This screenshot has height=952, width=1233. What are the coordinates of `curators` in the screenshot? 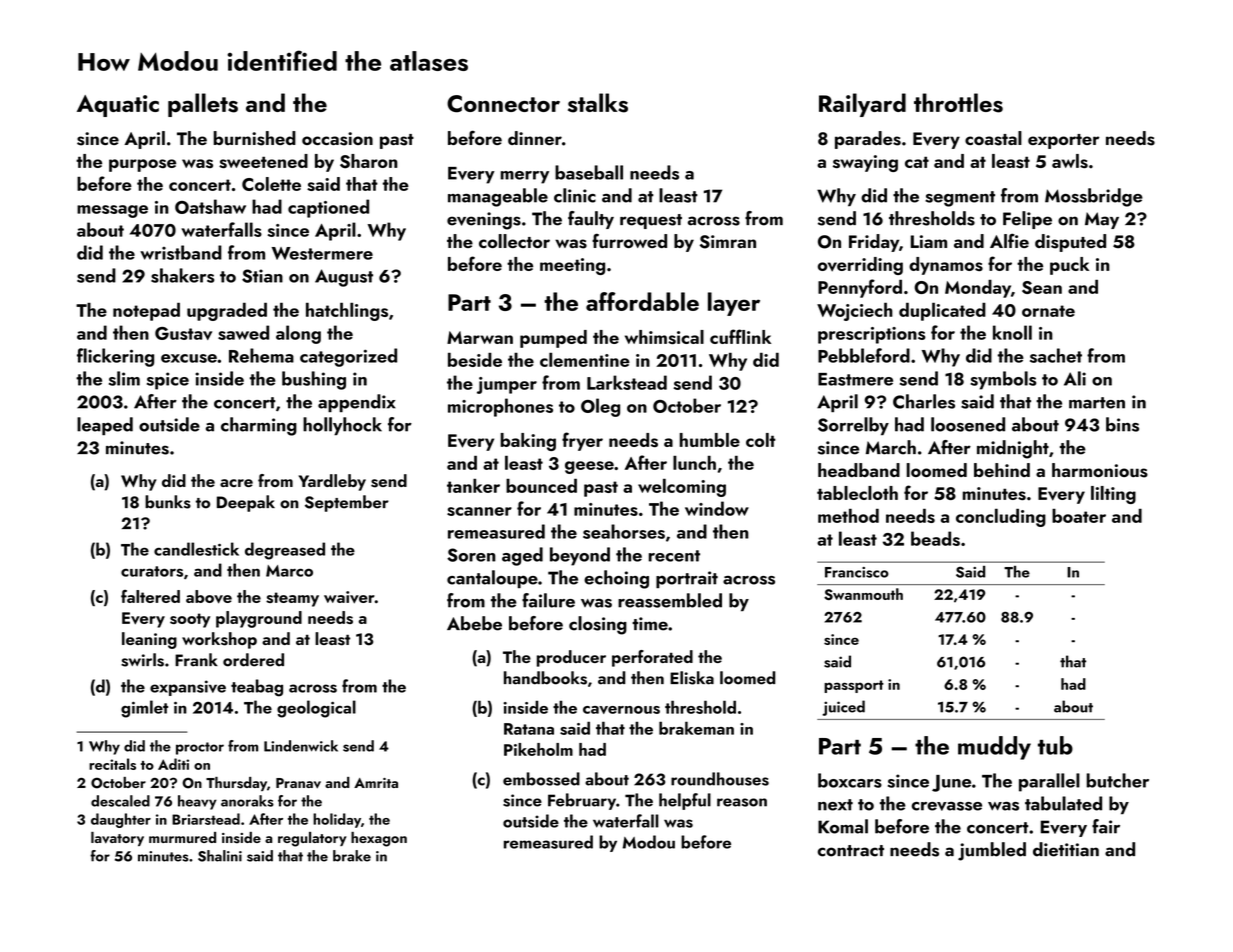 It's located at (152, 571).
